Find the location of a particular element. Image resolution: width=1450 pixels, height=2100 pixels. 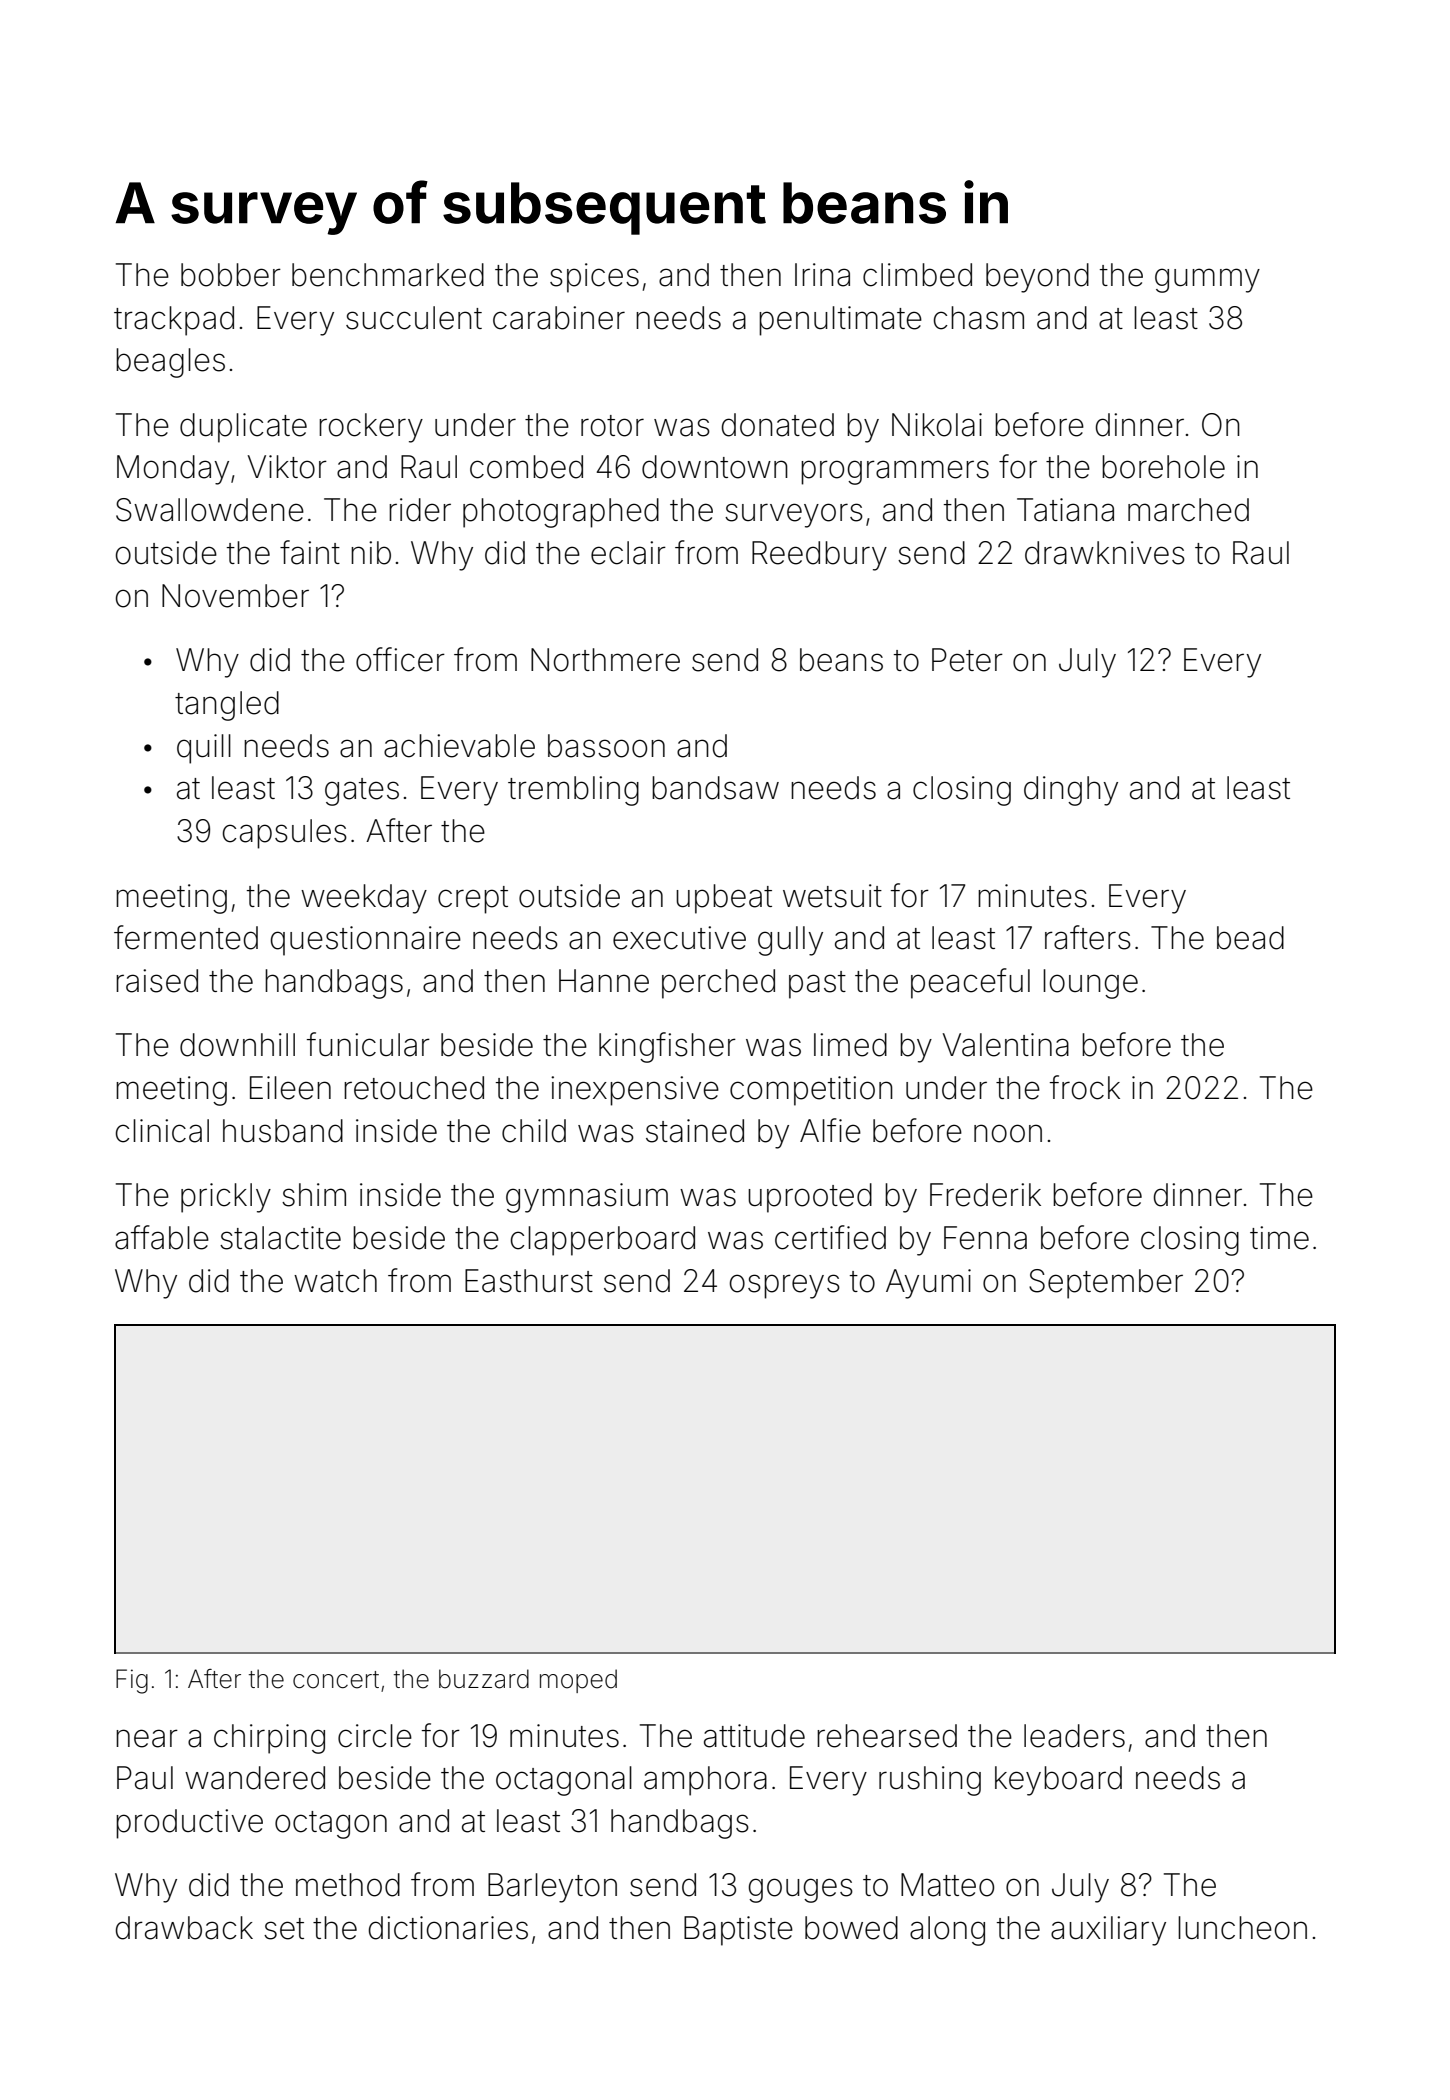

questionnaire is located at coordinates (366, 941).
